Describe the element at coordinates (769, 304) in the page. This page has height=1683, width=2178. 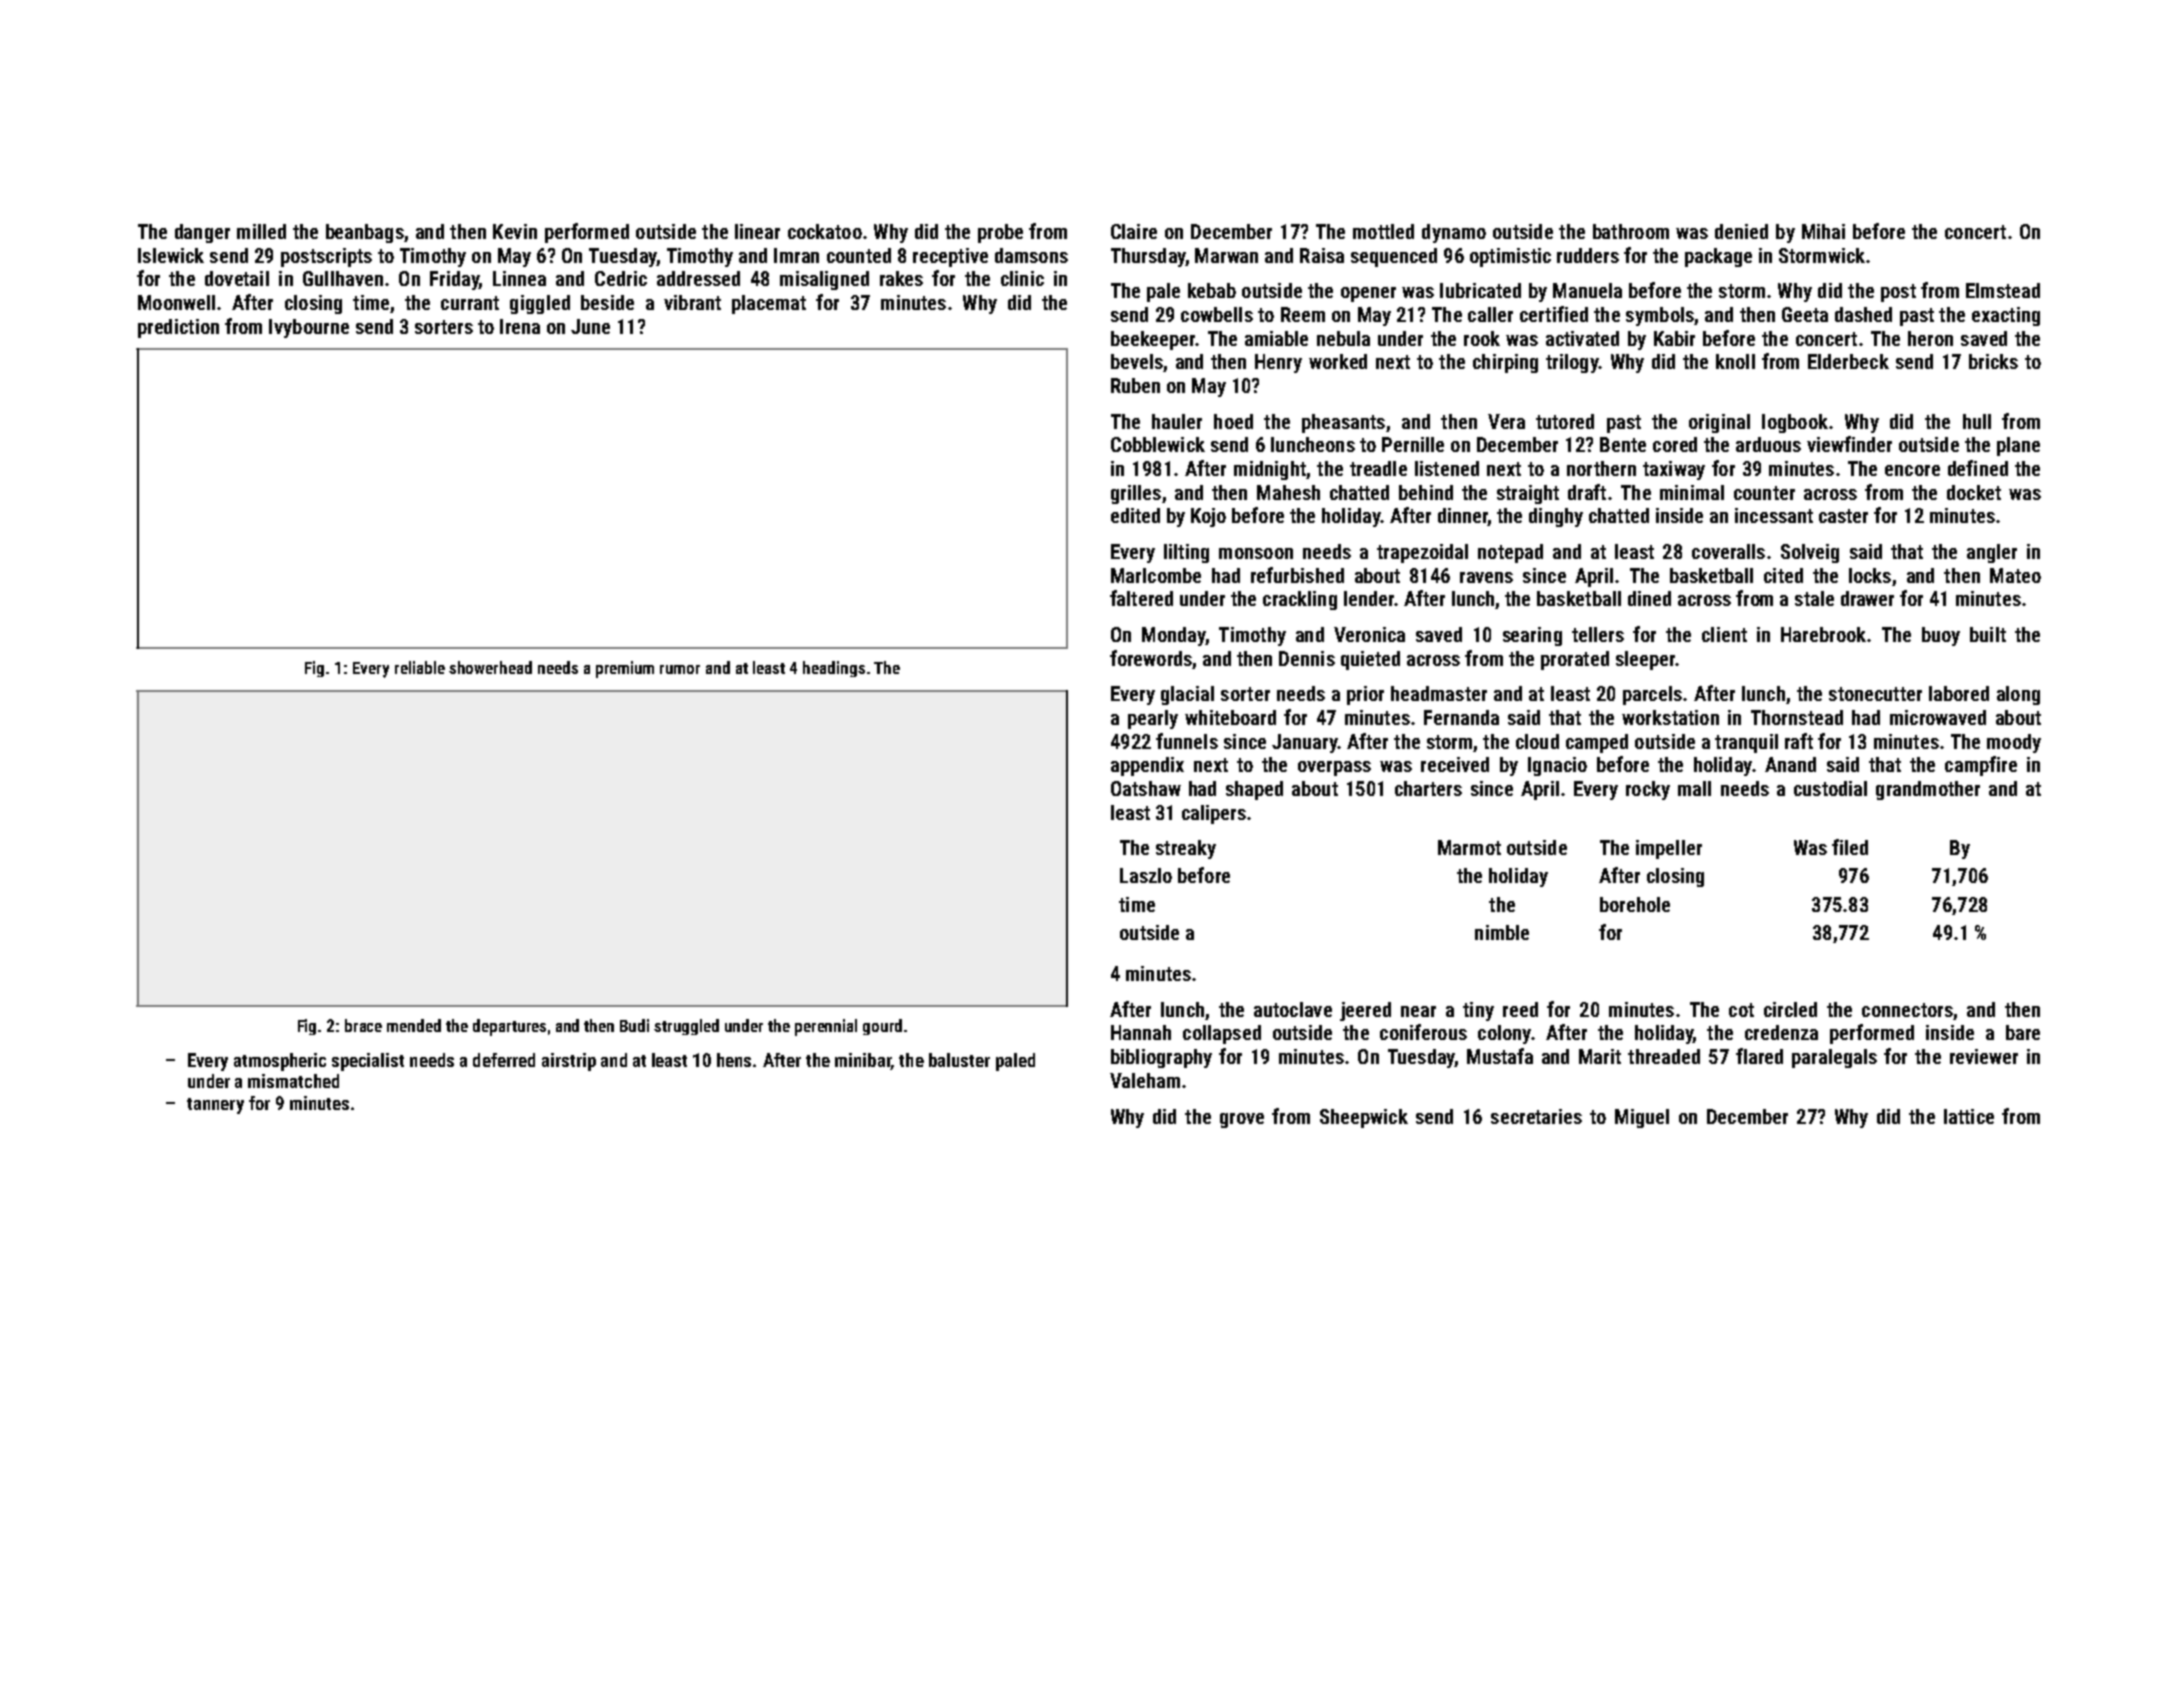
I see `placemat` at that location.
